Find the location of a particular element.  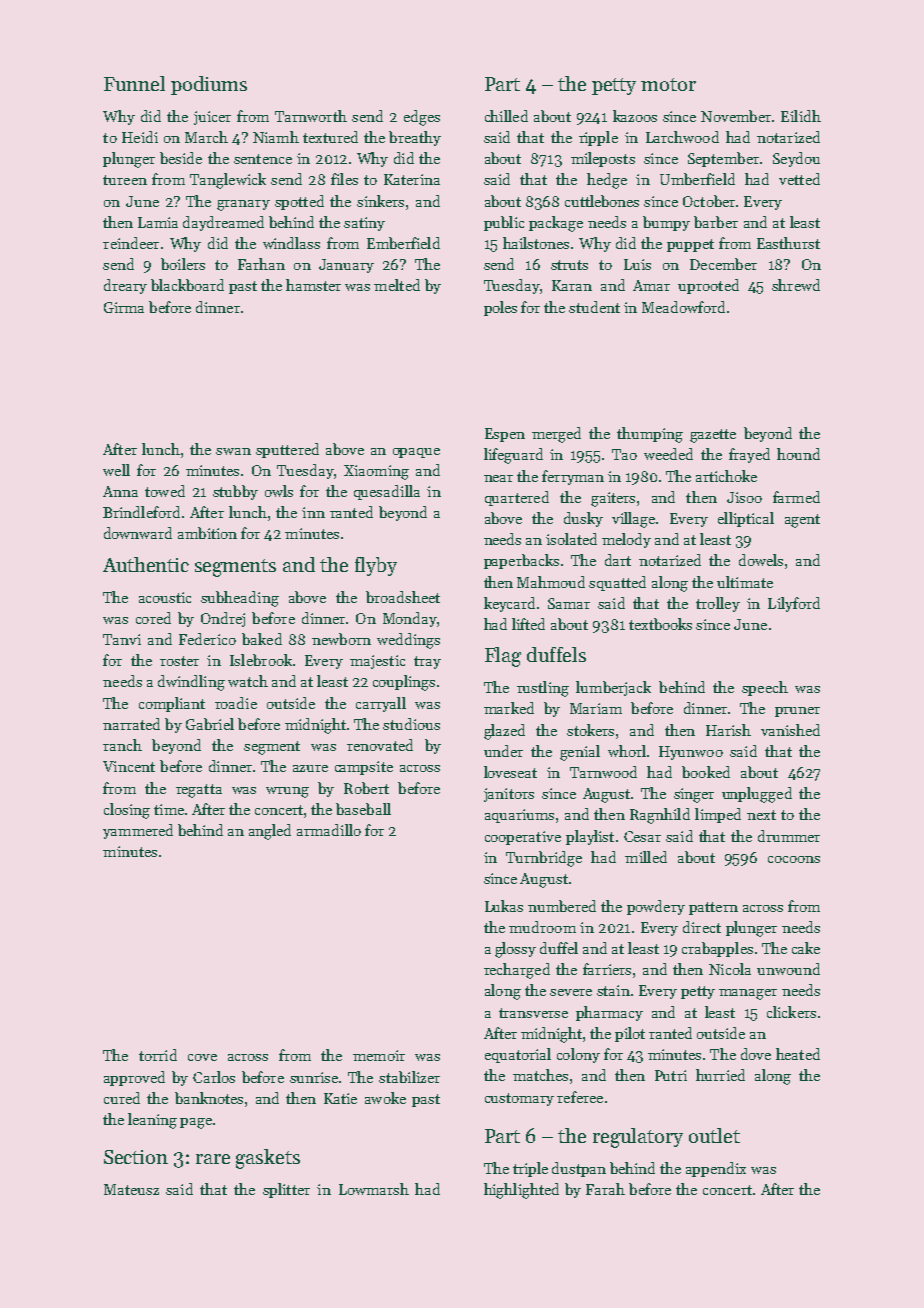

motor is located at coordinates (668, 84).
